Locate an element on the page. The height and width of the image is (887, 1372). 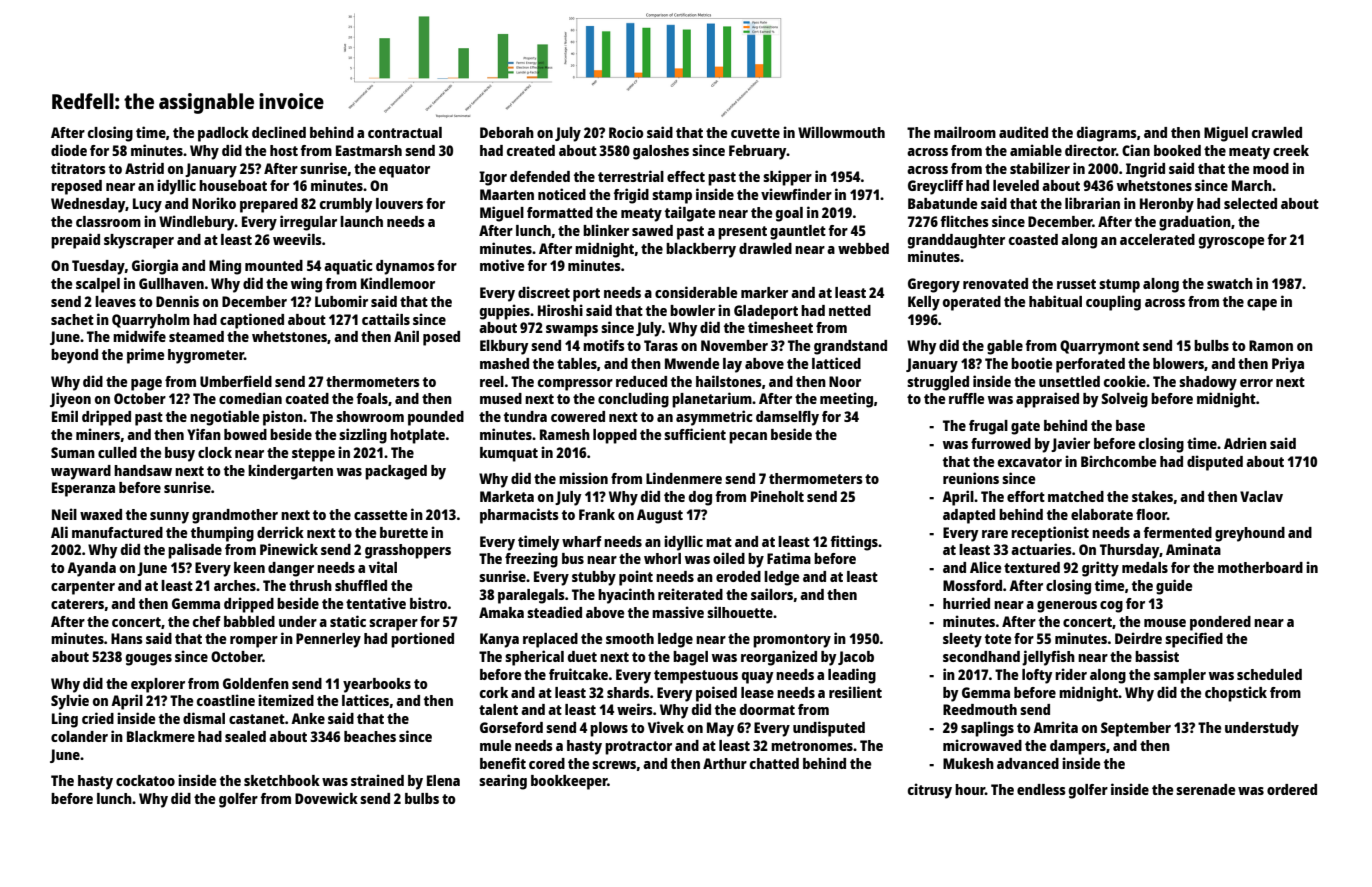
Aminata is located at coordinates (1193, 549).
